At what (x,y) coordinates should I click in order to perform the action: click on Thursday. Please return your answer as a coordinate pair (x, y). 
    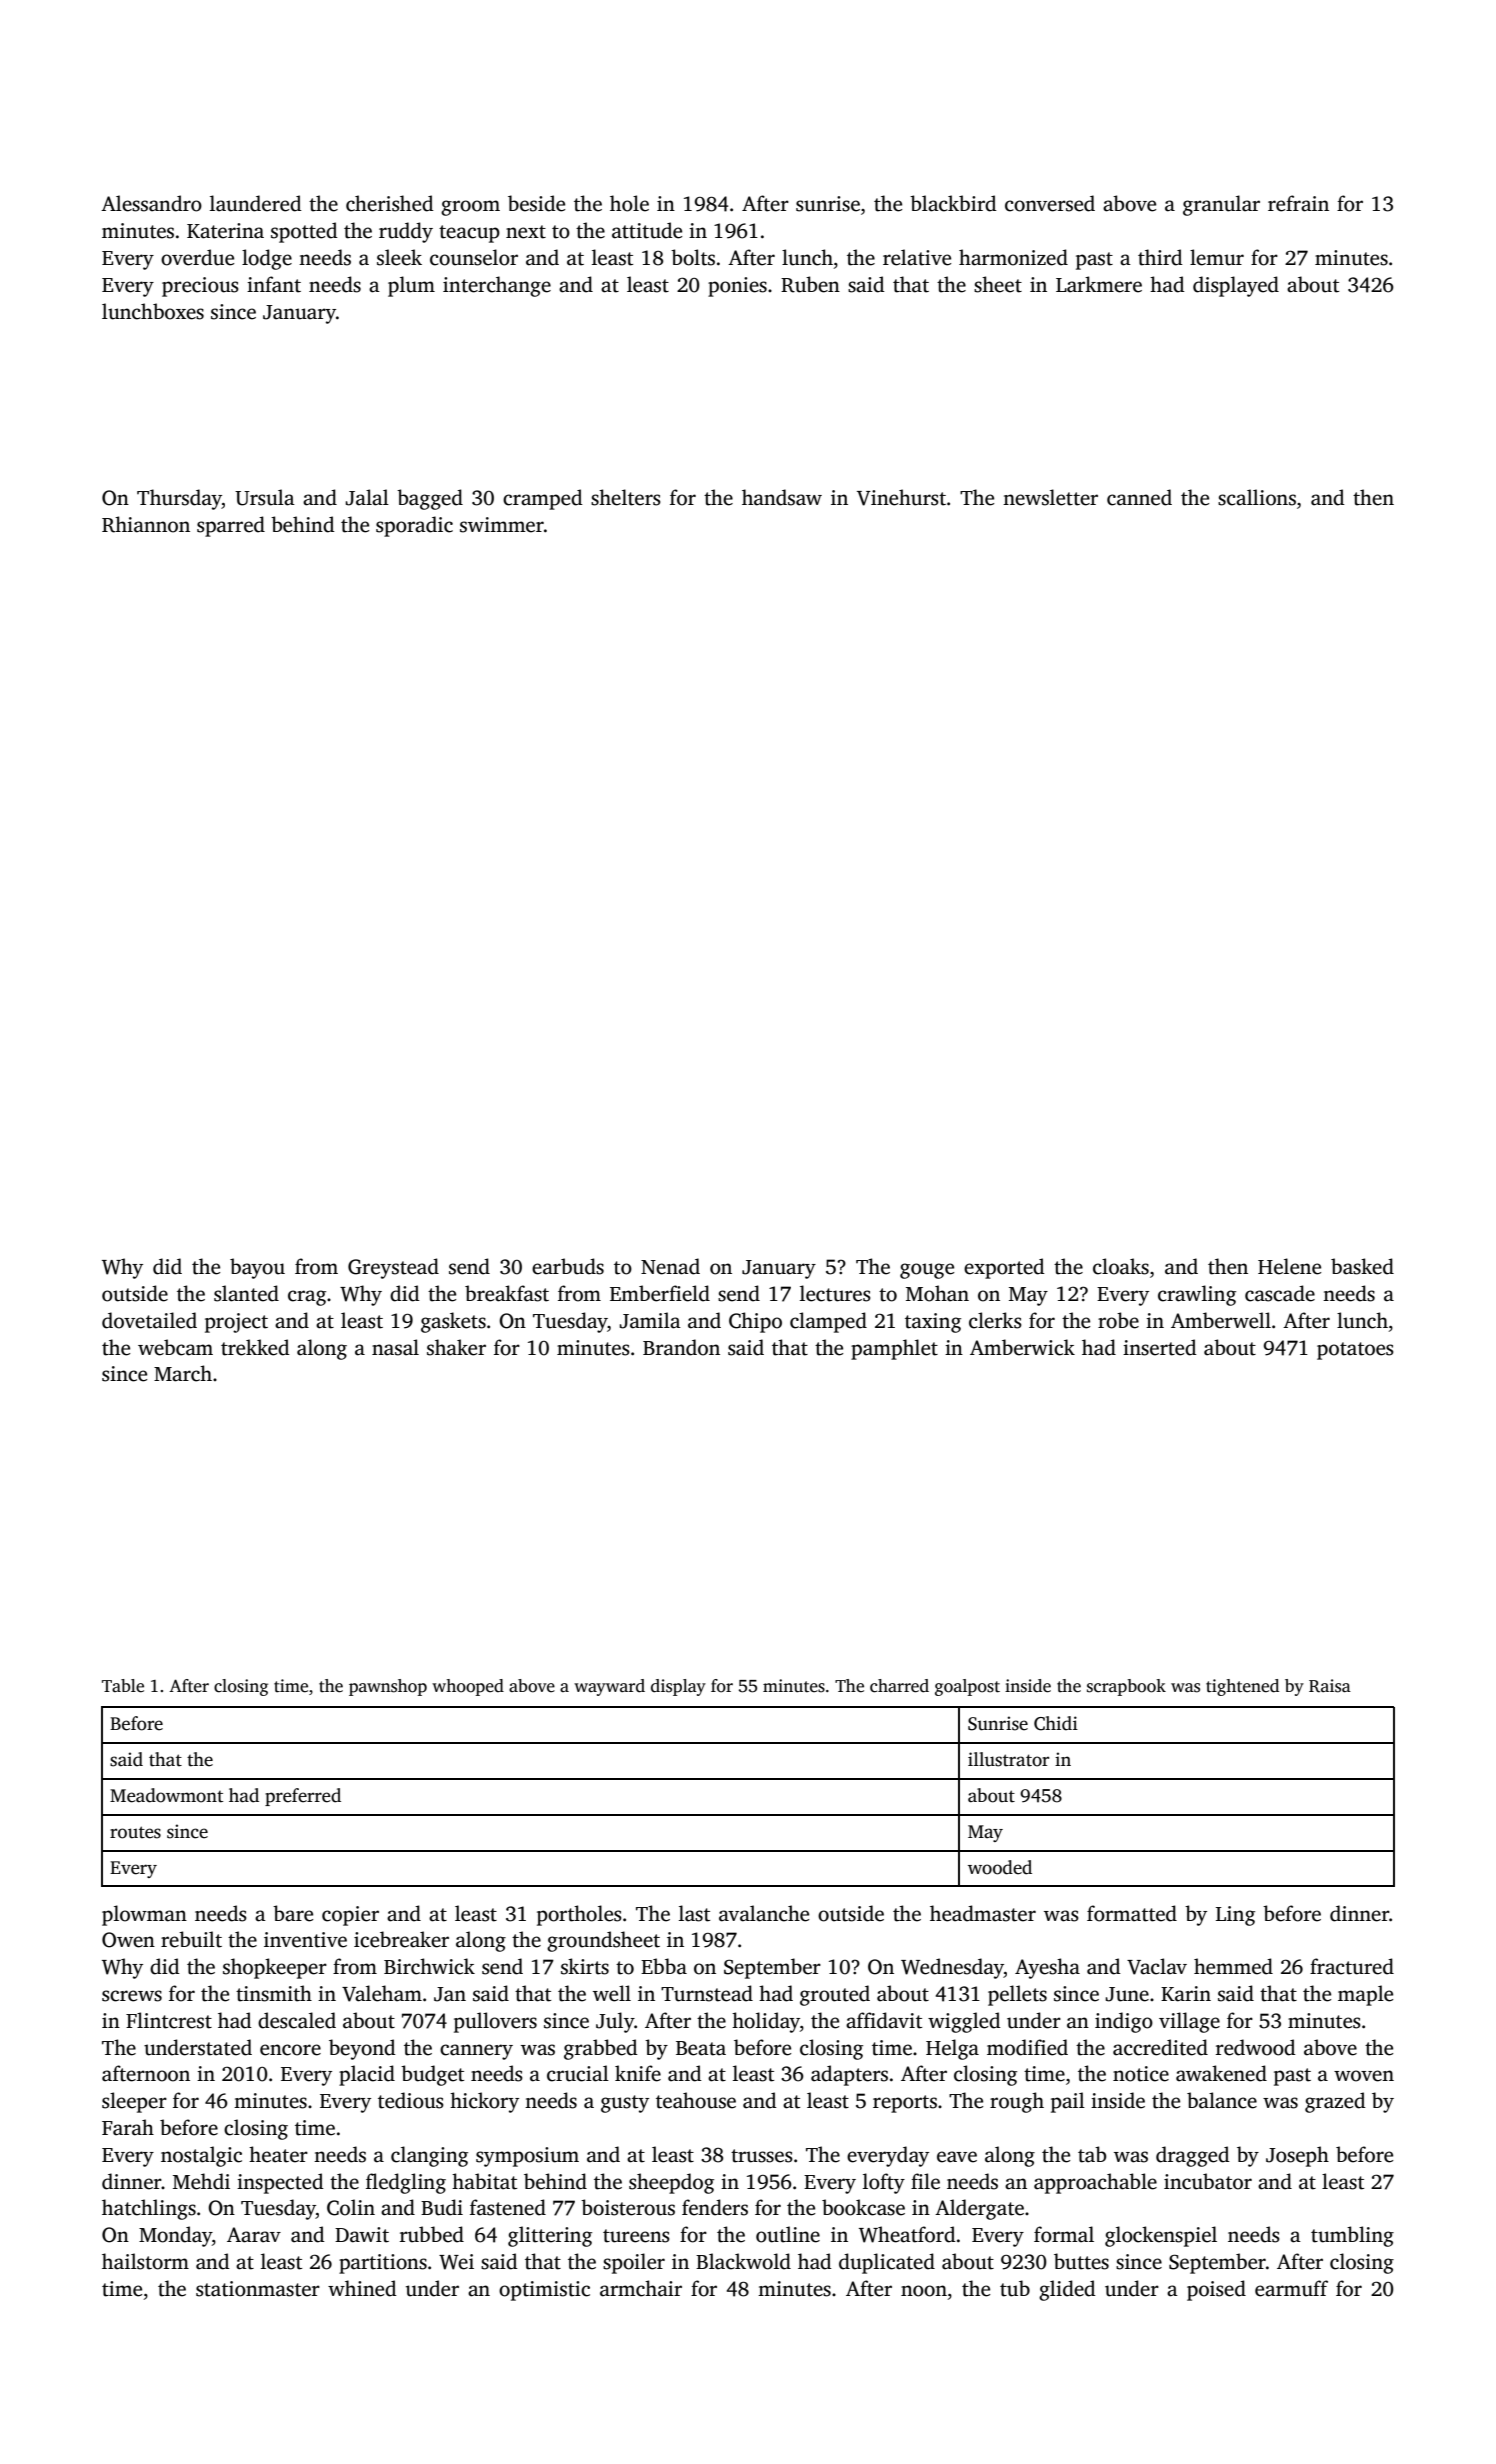
    Looking at the image, I should click on (179, 499).
